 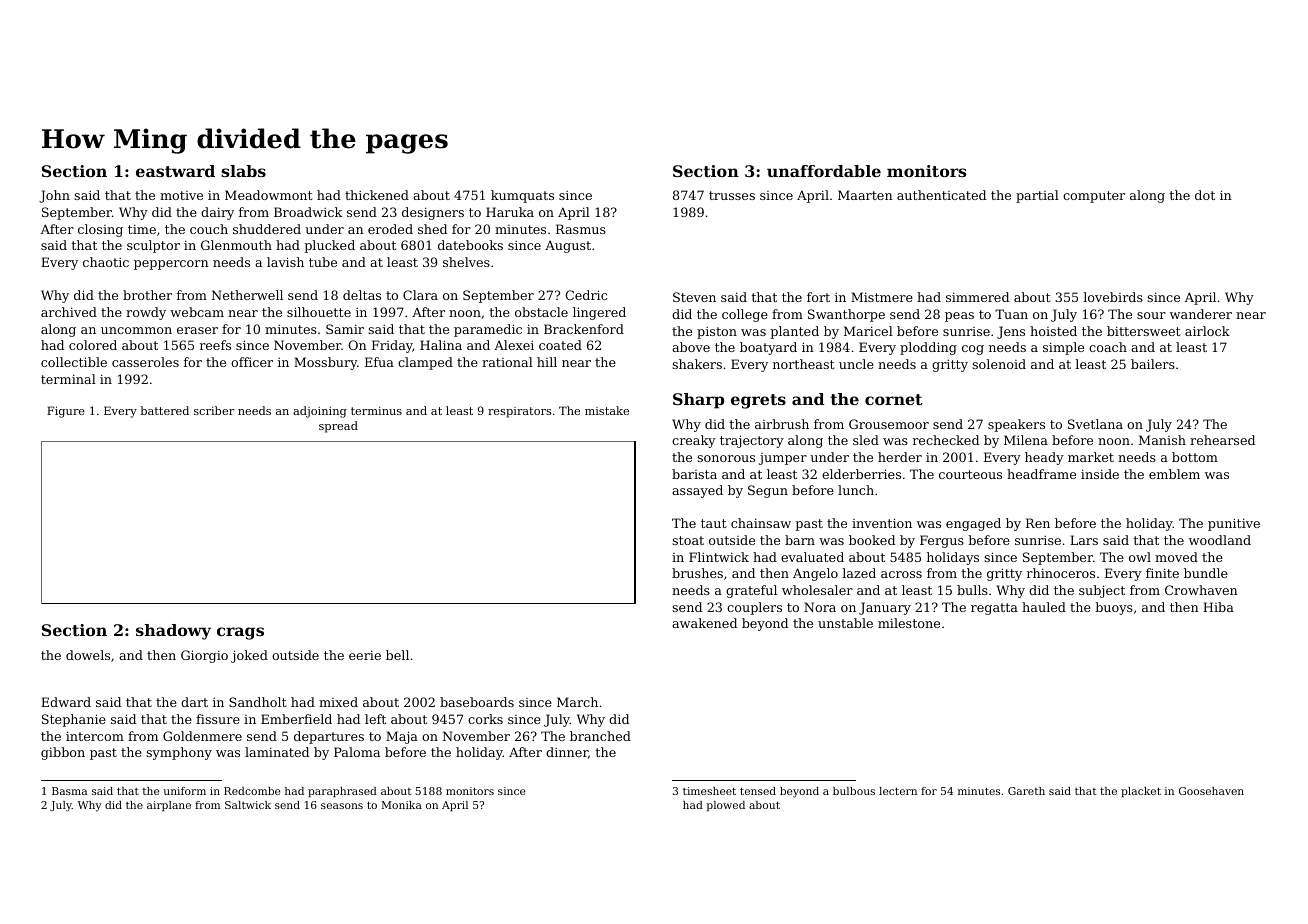 I want to click on Mossbury, so click(x=325, y=363).
